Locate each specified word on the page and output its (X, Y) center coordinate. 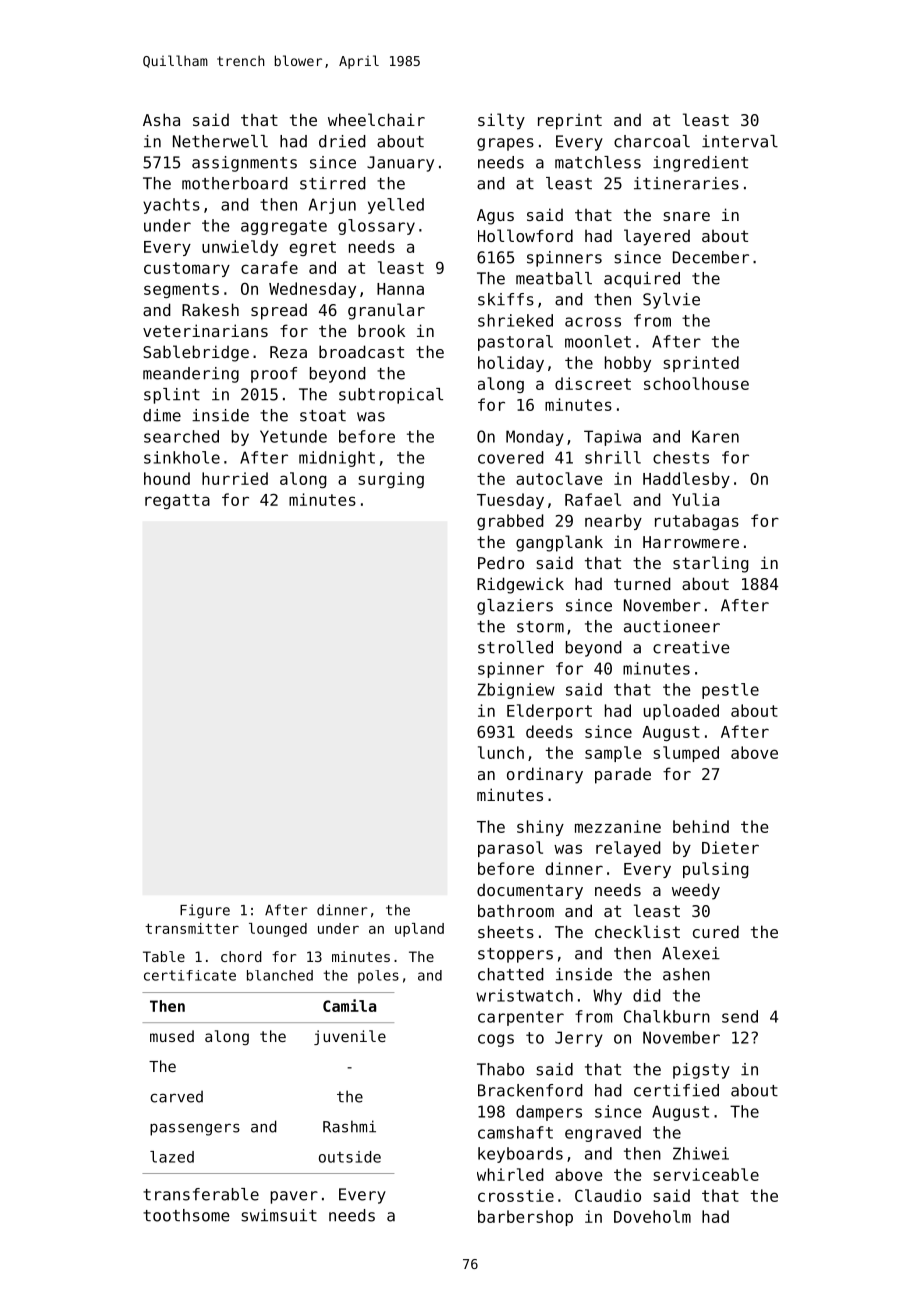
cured (716, 931)
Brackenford (530, 1090)
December (711, 257)
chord (241, 956)
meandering (191, 375)
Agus (495, 217)
